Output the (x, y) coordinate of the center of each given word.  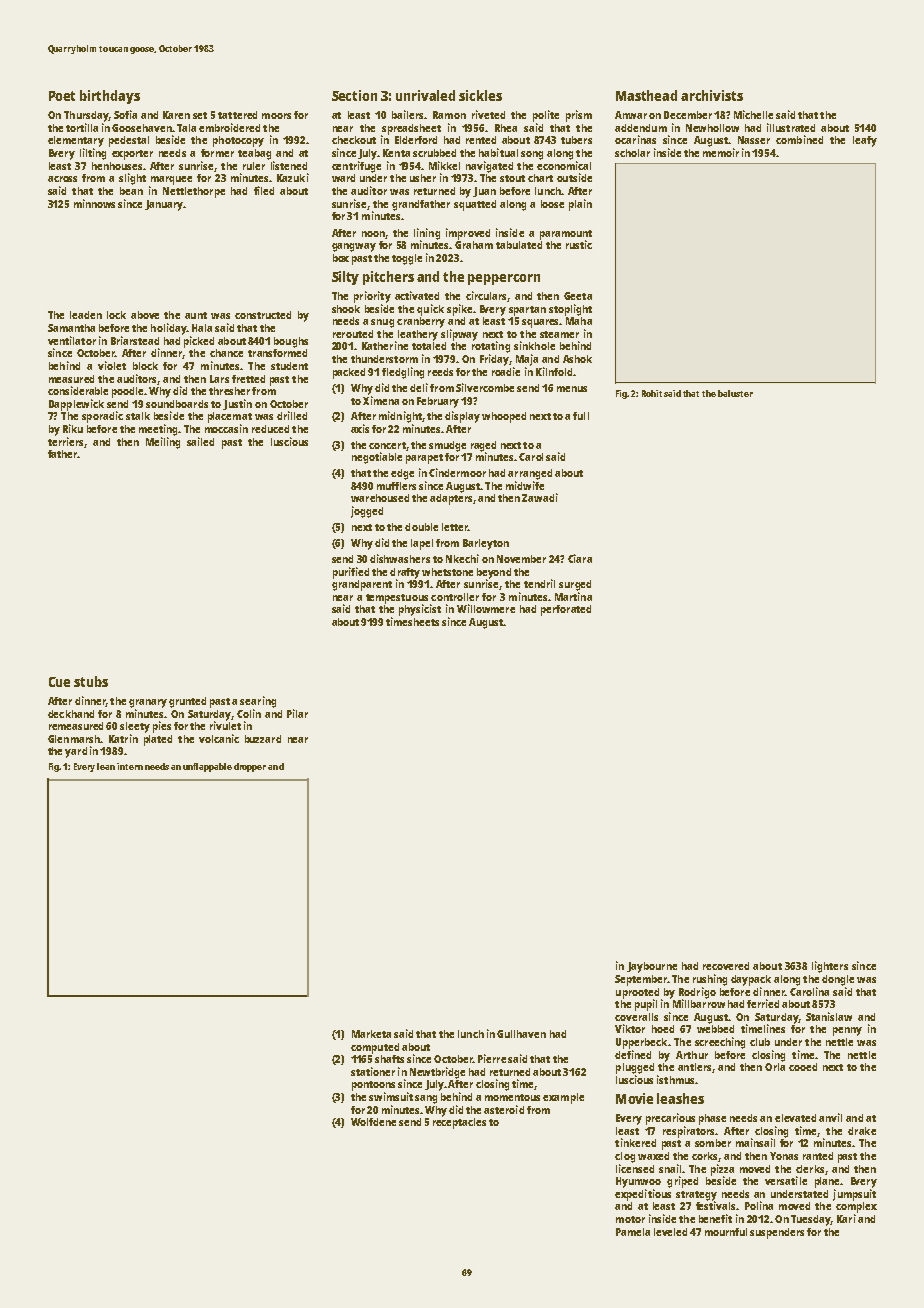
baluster (735, 393)
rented (481, 140)
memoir (721, 152)
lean (106, 766)
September (641, 980)
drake (862, 1131)
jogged (367, 512)
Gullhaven (521, 1034)
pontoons (373, 1086)
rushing (710, 980)
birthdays (110, 97)
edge (402, 474)
